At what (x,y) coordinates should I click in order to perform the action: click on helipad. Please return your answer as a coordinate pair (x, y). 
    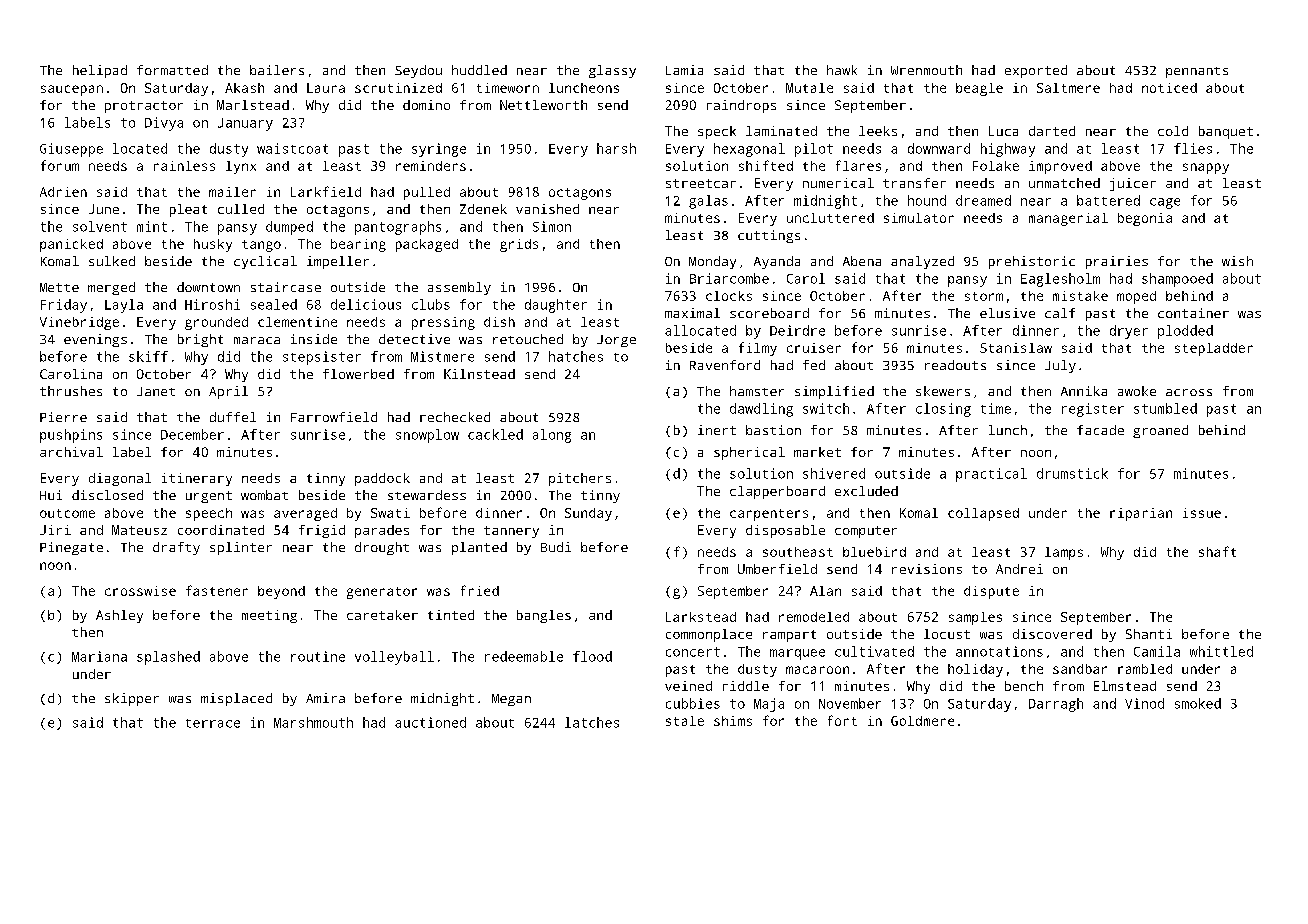
    Looking at the image, I should click on (100, 71).
